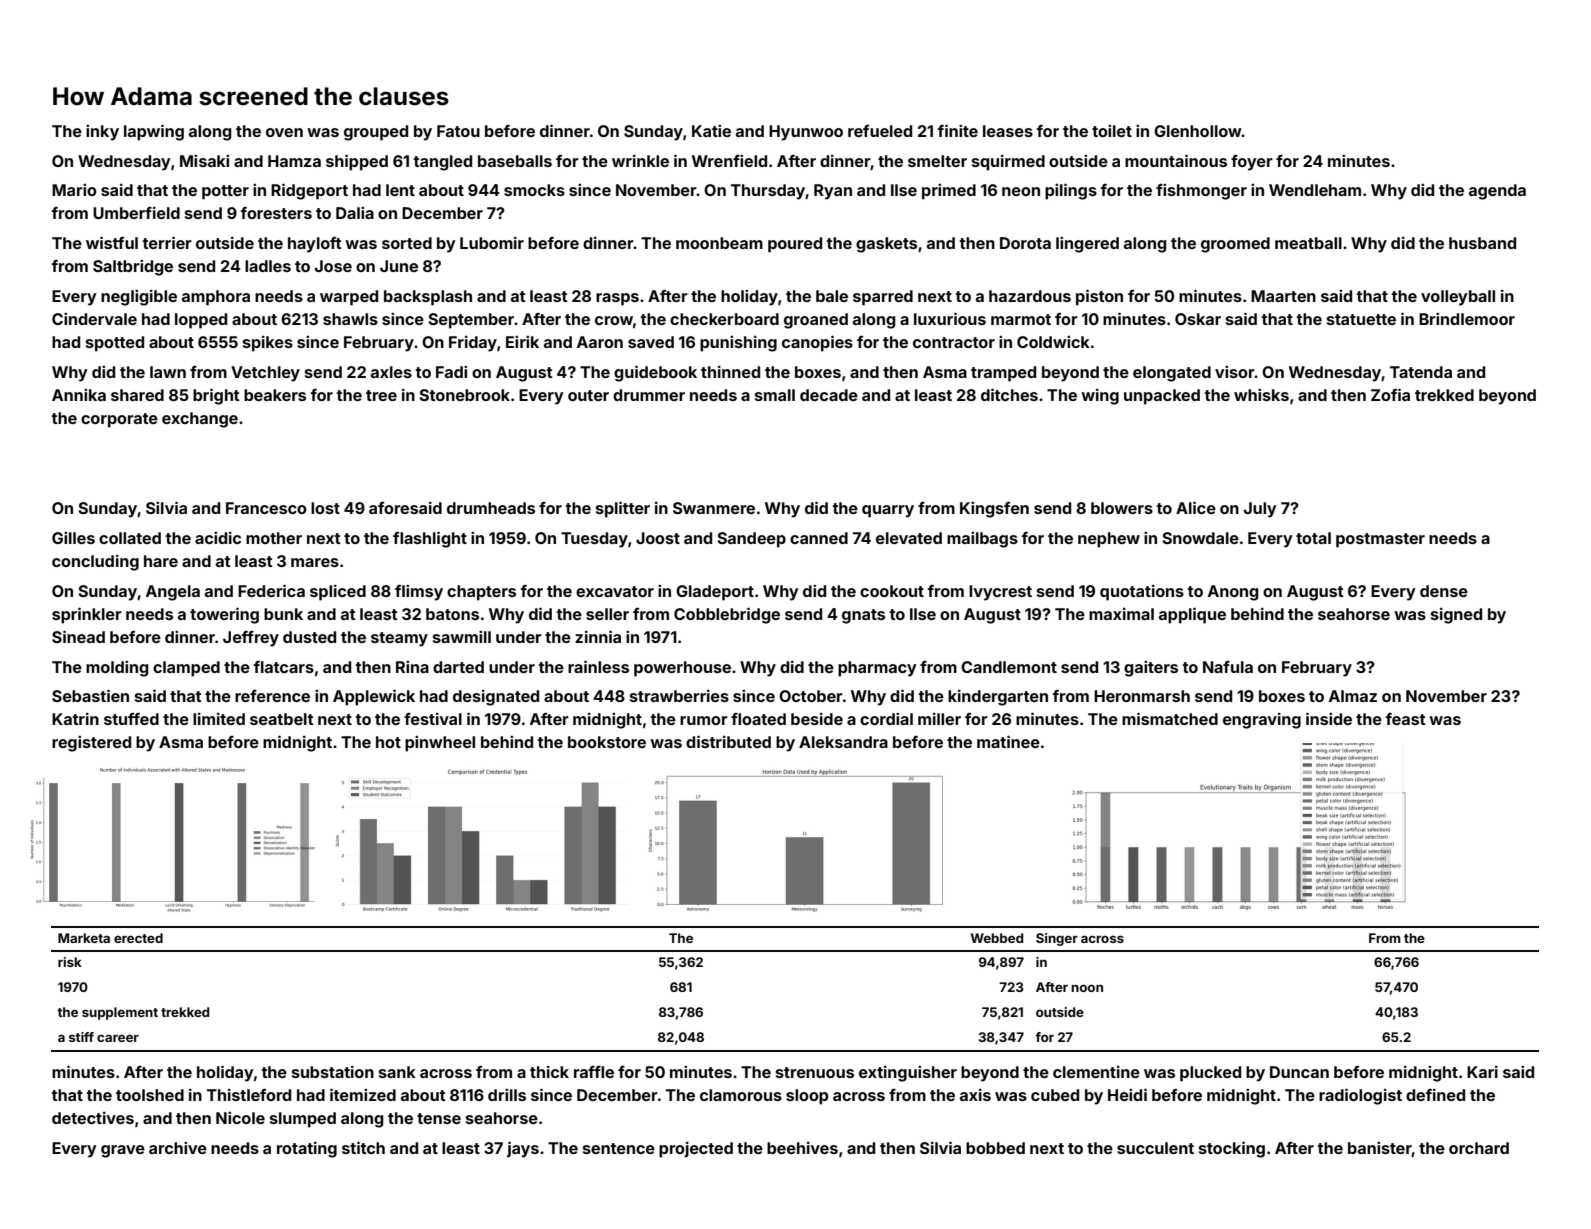  Describe the element at coordinates (307, 1150) in the document. I see `rotating` at that location.
